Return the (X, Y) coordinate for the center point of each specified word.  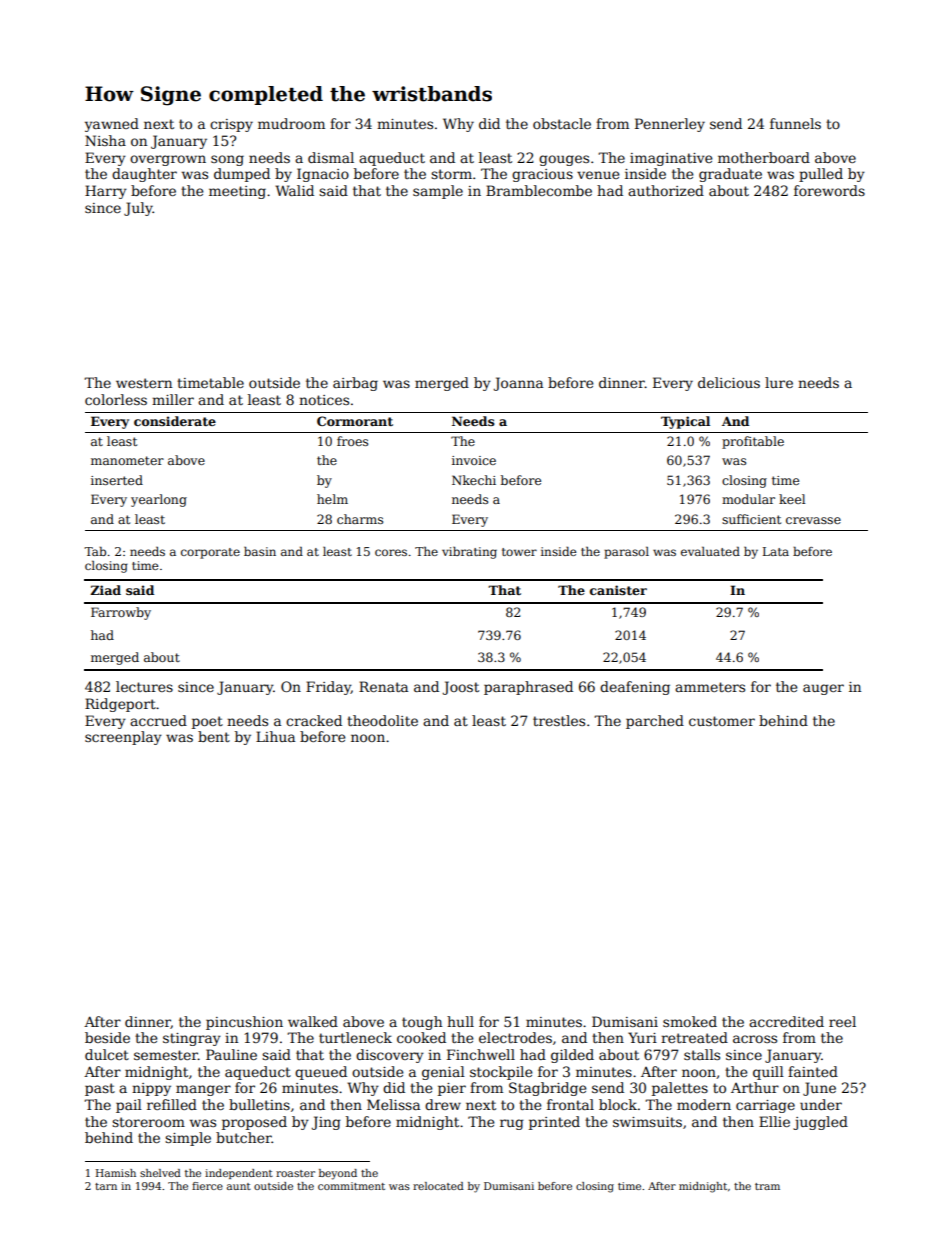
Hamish (116, 1173)
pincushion (244, 1023)
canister (618, 590)
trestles (559, 720)
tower (519, 552)
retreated (694, 1037)
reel (842, 1021)
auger (823, 689)
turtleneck (355, 1037)
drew (443, 1104)
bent (214, 736)
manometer (127, 460)
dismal (331, 157)
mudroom (291, 123)
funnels (795, 123)
